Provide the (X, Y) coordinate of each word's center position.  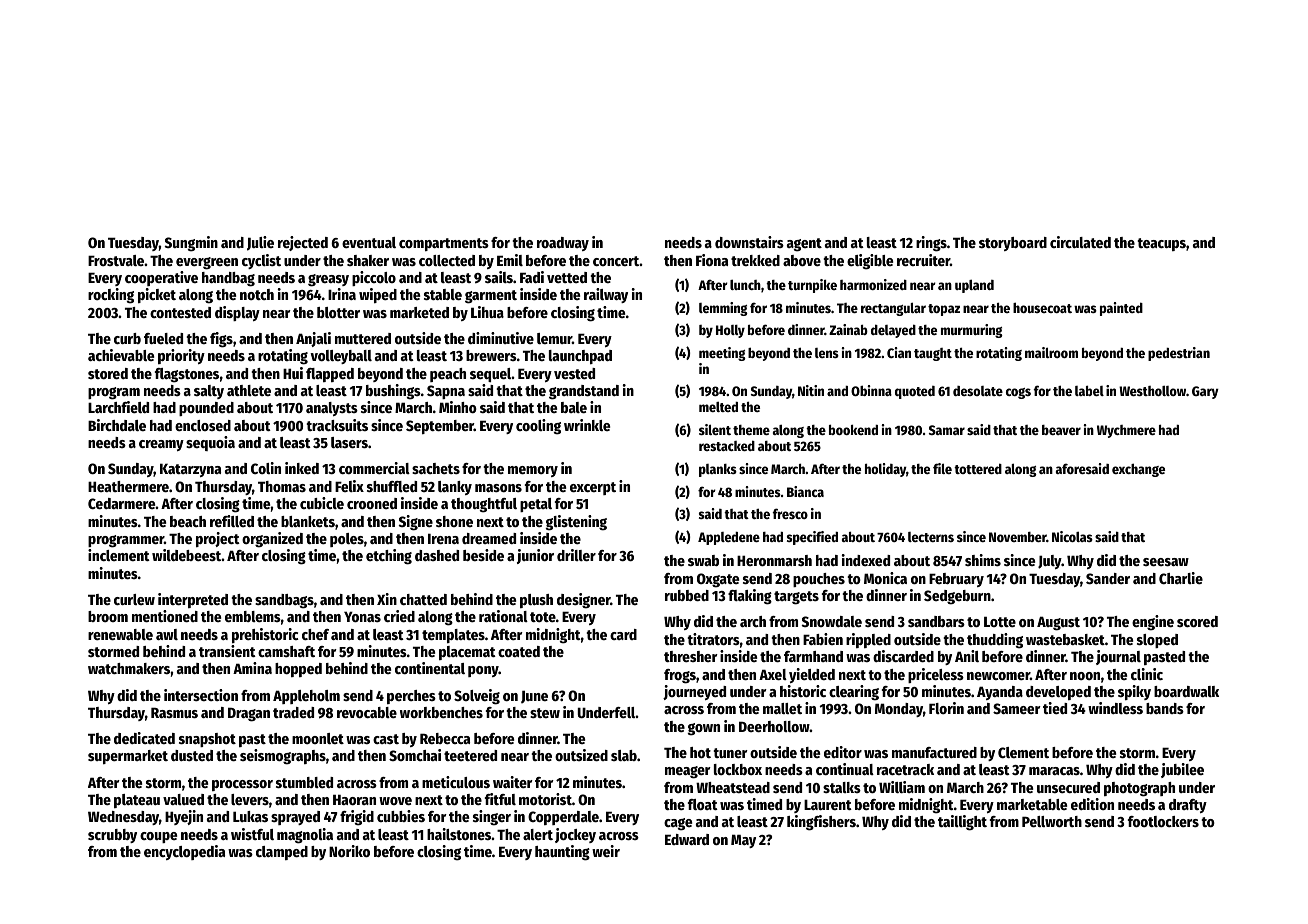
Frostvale (116, 260)
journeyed (694, 692)
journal (1118, 657)
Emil (510, 260)
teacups (1162, 244)
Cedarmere (122, 503)
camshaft (286, 651)
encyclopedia (184, 852)
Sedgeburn (957, 597)
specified (812, 538)
